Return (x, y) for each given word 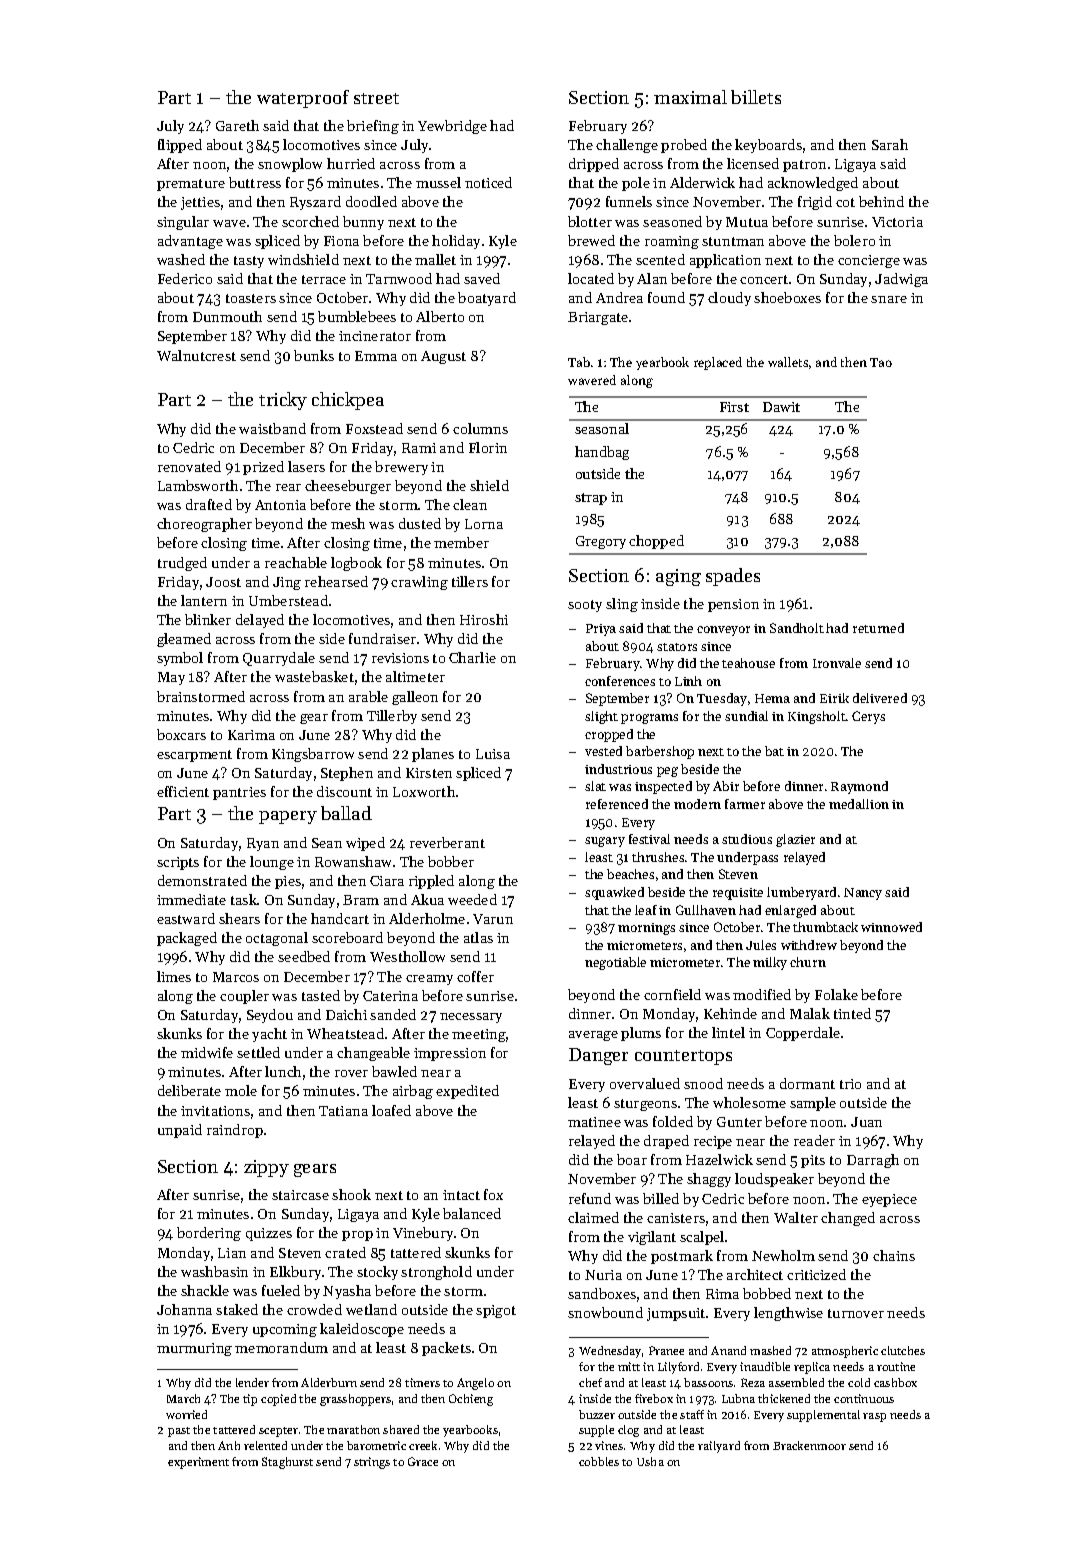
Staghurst (287, 1463)
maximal (690, 97)
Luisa (493, 754)
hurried (351, 163)
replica (812, 1368)
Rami (419, 448)
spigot (496, 1311)
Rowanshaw (353, 861)
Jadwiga (901, 280)
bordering (209, 1234)
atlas (478, 937)
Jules (761, 945)
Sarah (890, 144)
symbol (180, 659)
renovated (189, 466)
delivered (880, 698)
